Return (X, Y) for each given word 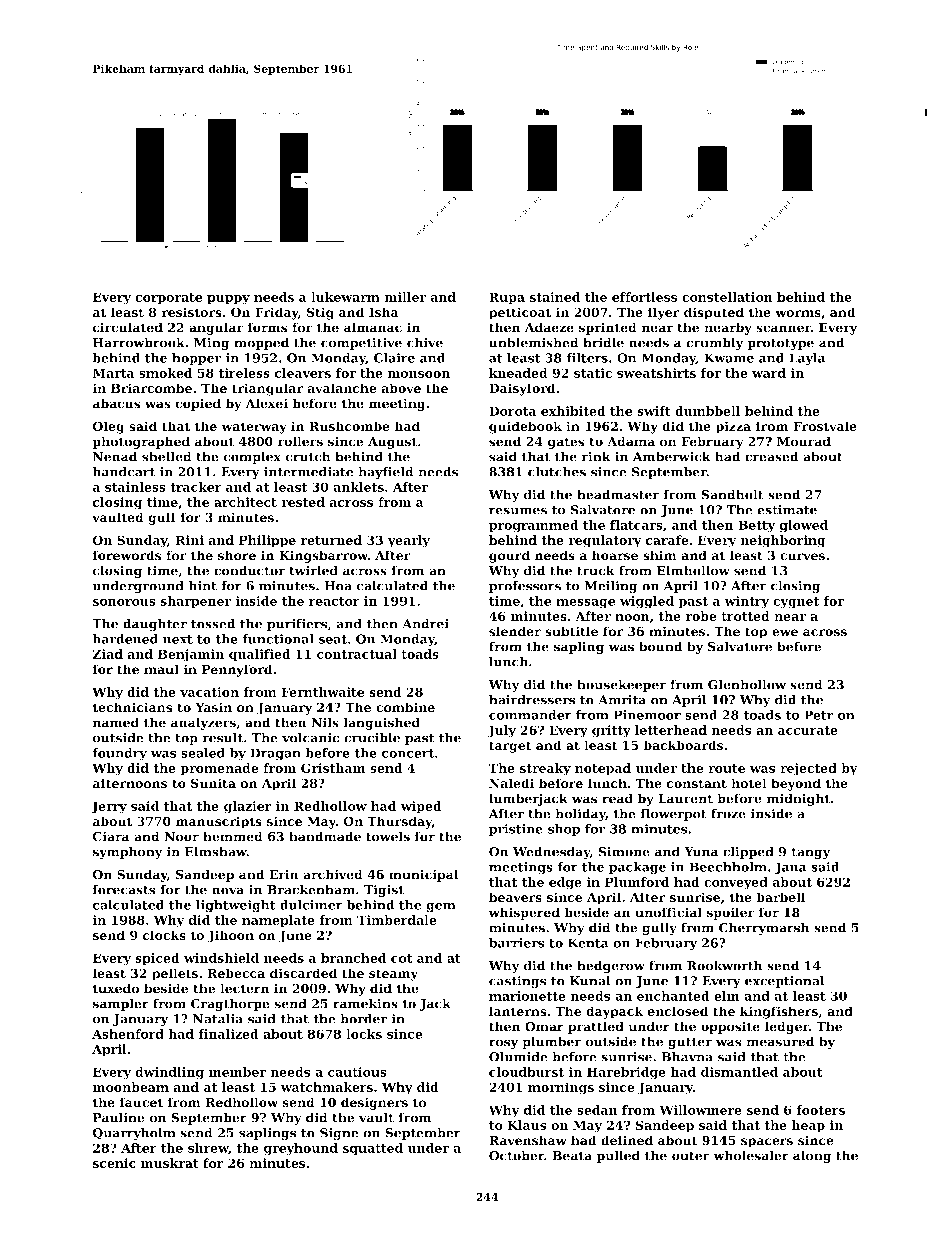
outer (691, 1156)
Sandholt (733, 494)
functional (278, 639)
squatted (373, 1149)
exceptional (784, 982)
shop (564, 830)
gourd (509, 556)
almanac (373, 327)
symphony (128, 852)
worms (798, 313)
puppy (228, 300)
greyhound (301, 1149)
